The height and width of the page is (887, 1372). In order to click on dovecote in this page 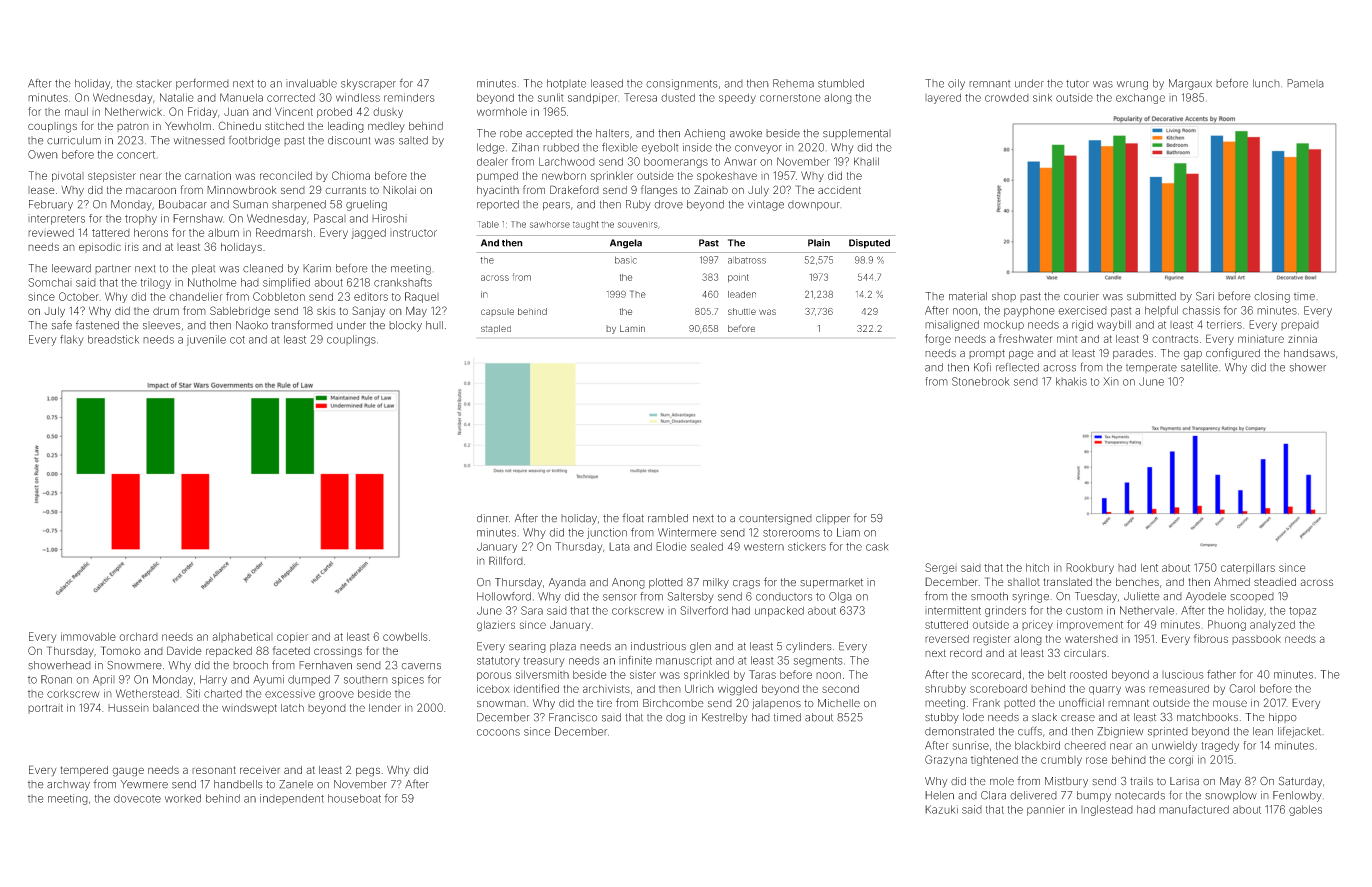, I will do `click(137, 799)`.
